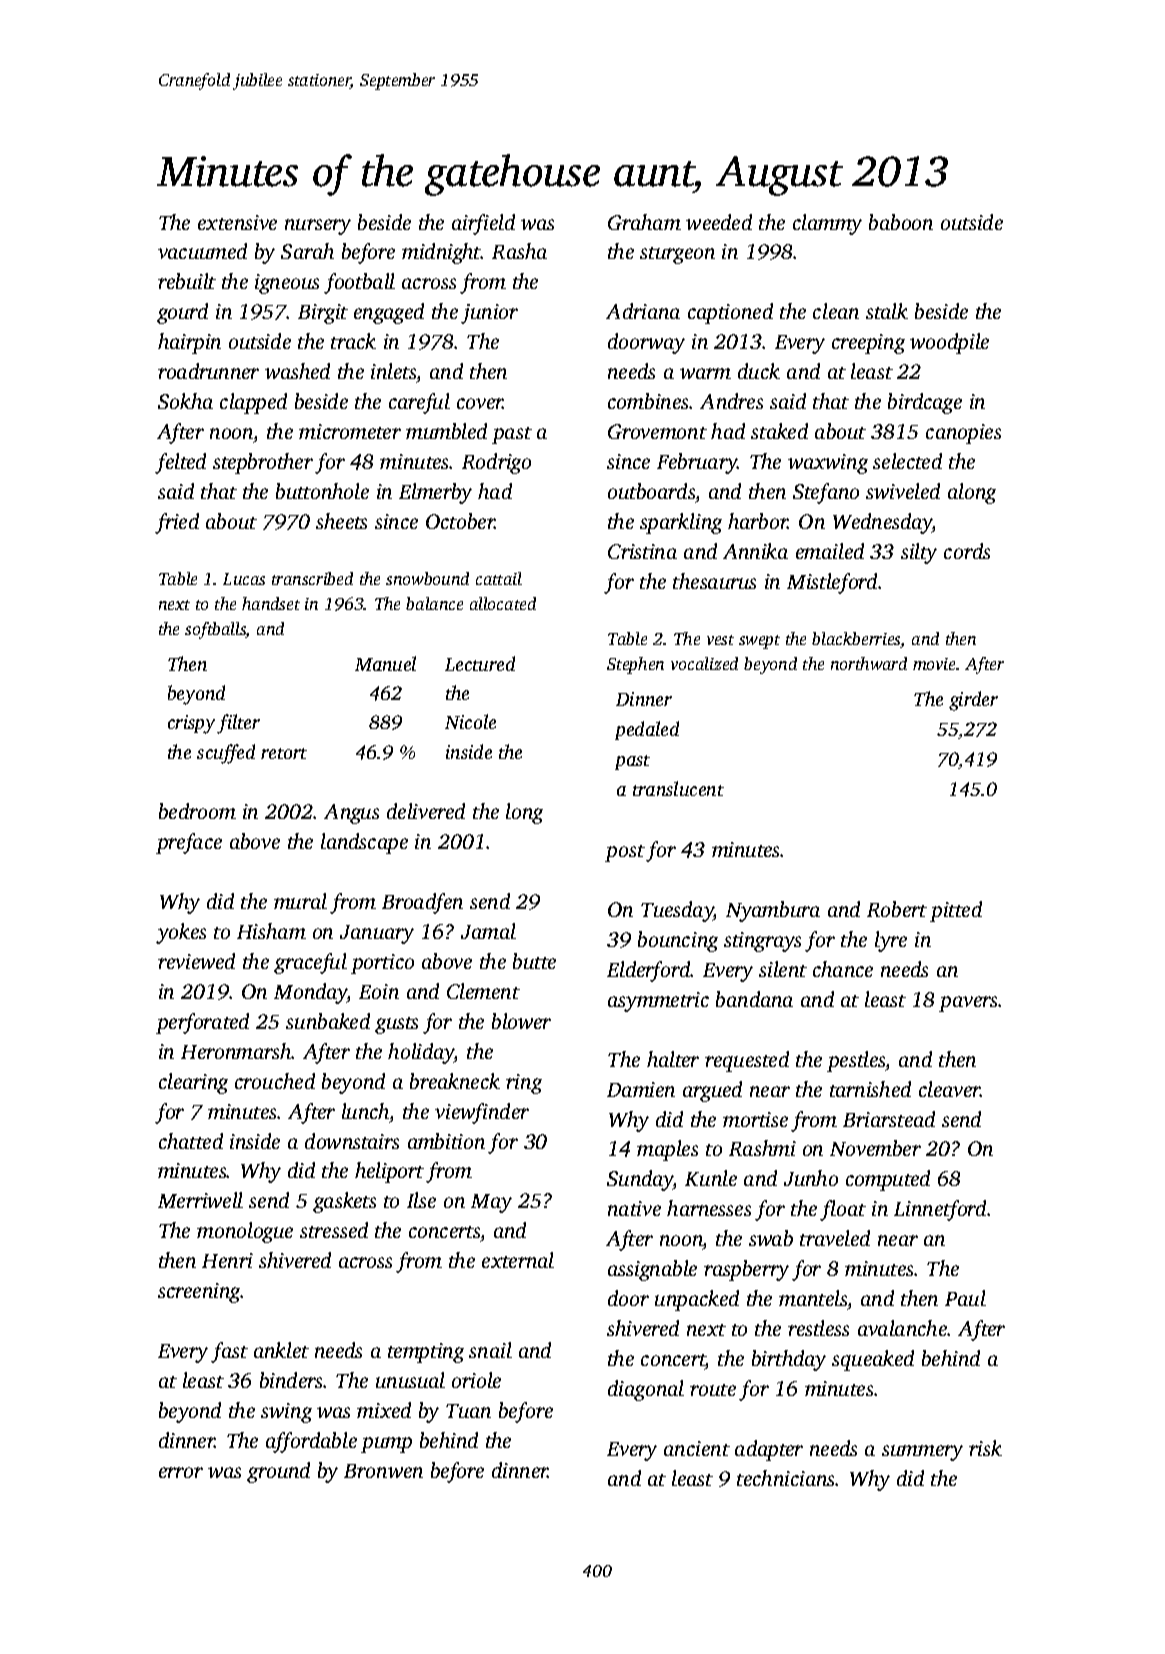  I want to click on vacuumed, so click(202, 251).
